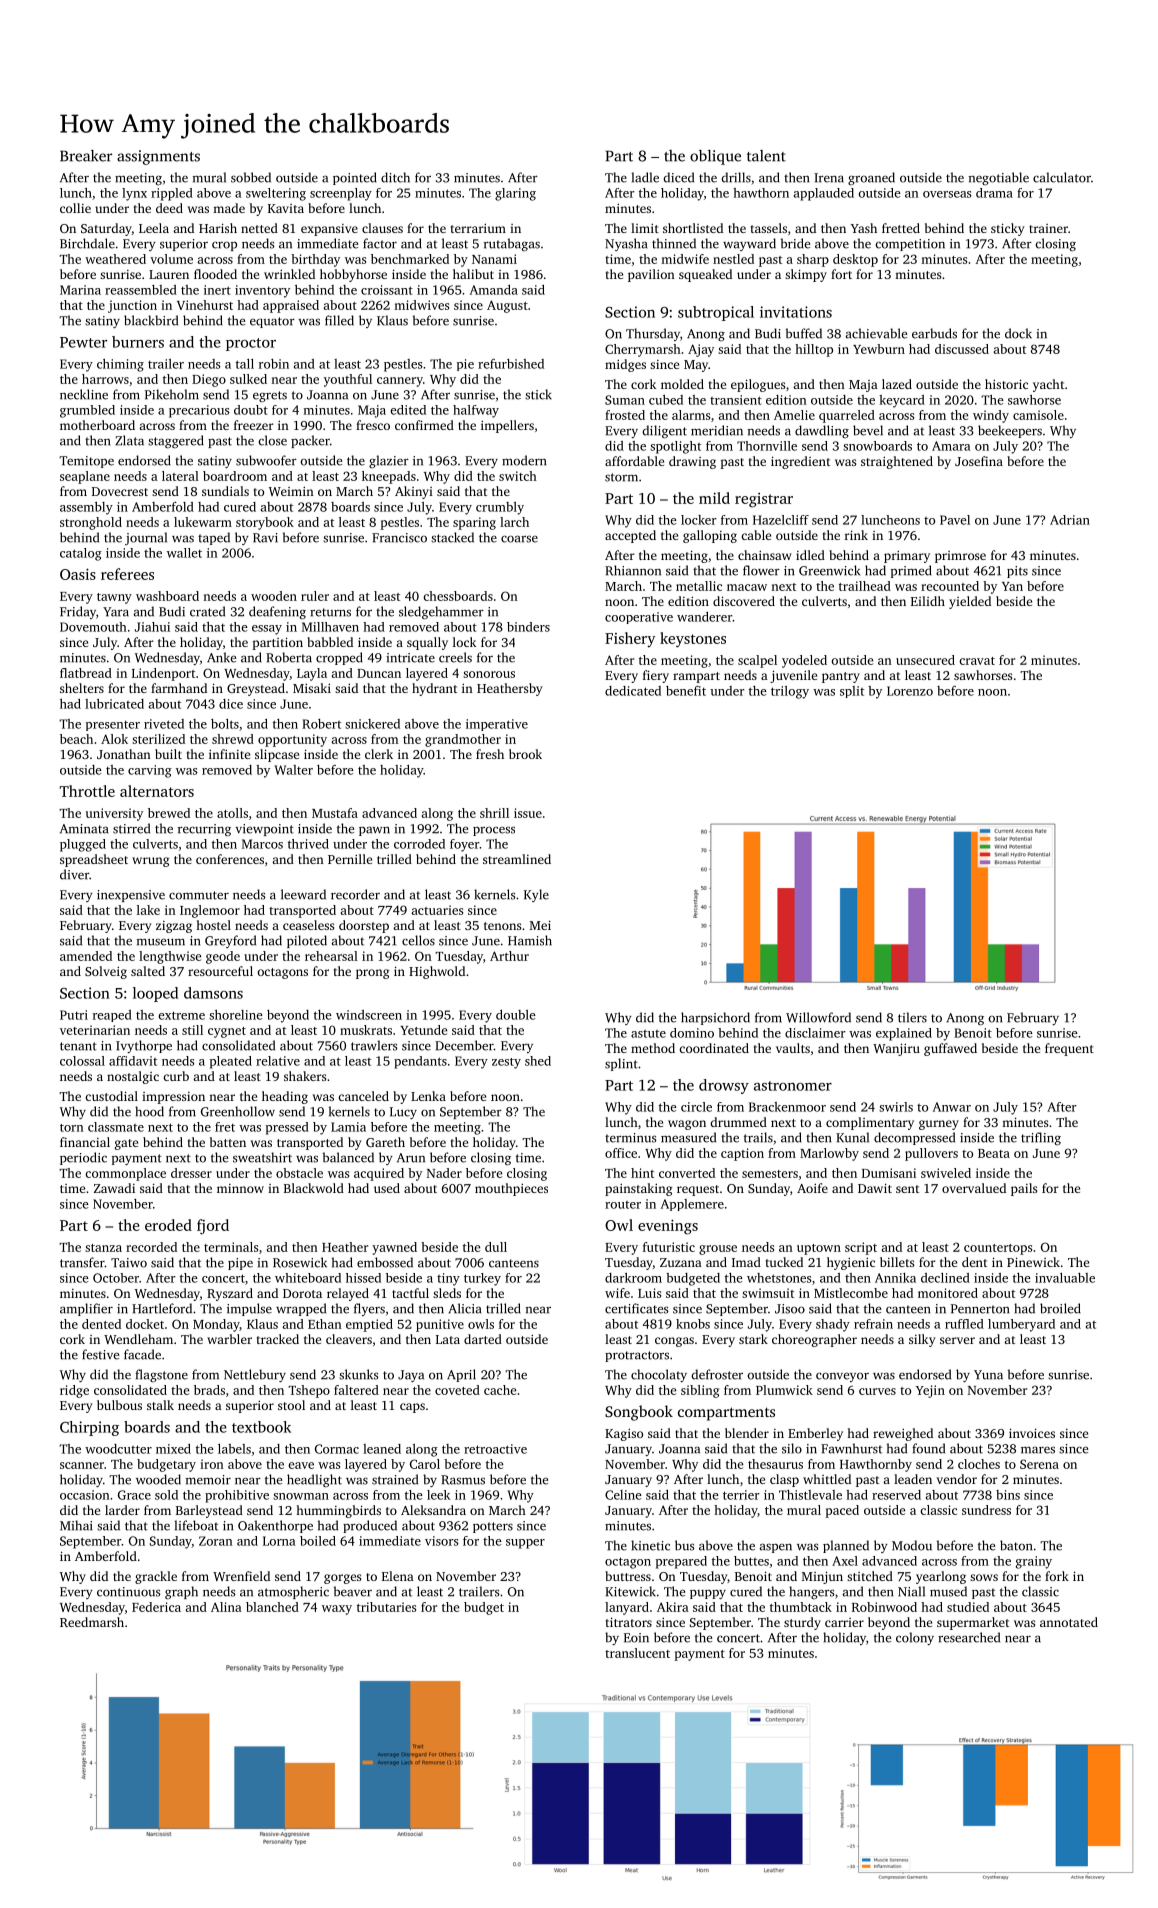  What do you see at coordinates (83, 342) in the screenshot?
I see `Pewter` at bounding box center [83, 342].
